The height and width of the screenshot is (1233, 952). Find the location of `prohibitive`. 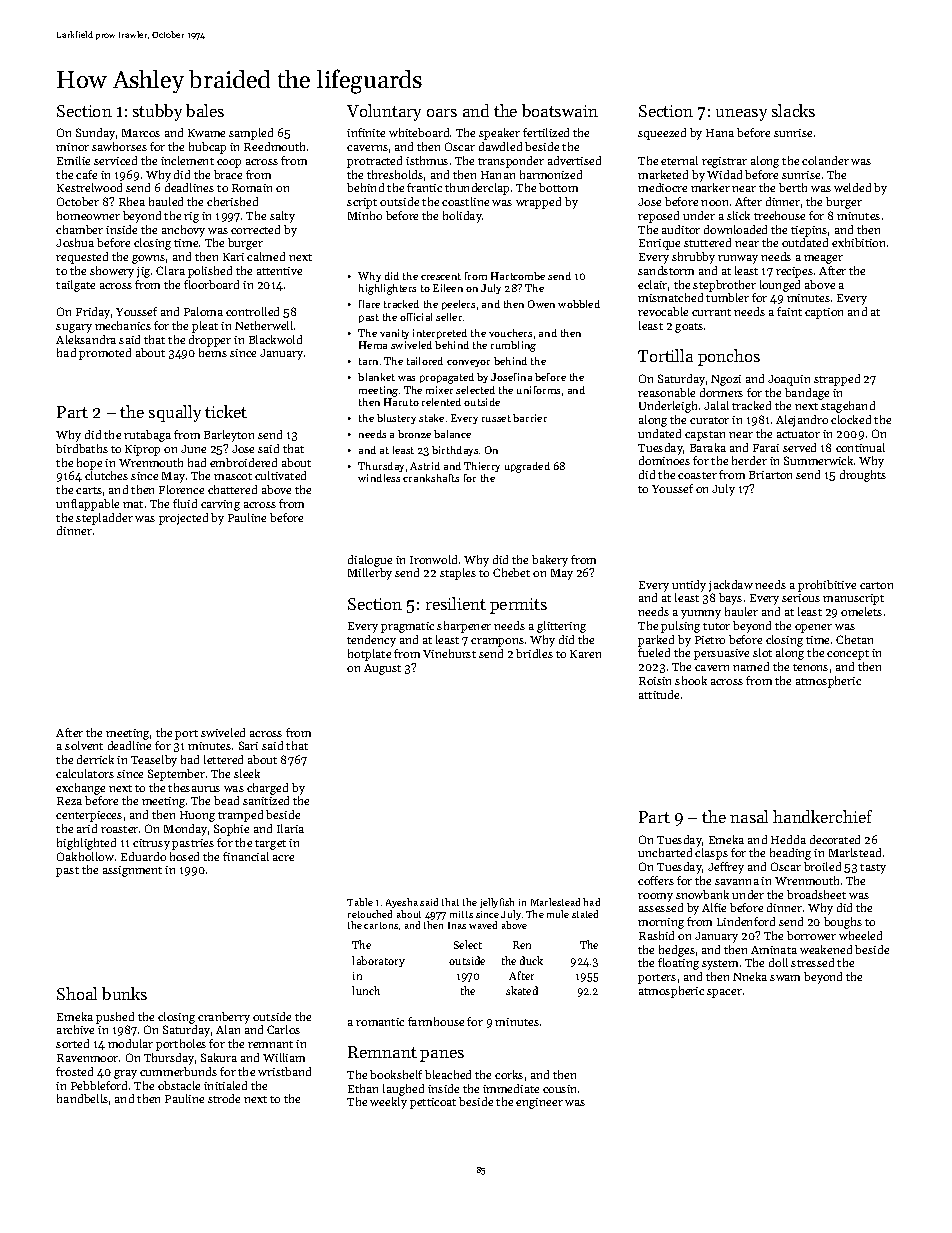

prohibitive is located at coordinates (827, 586).
